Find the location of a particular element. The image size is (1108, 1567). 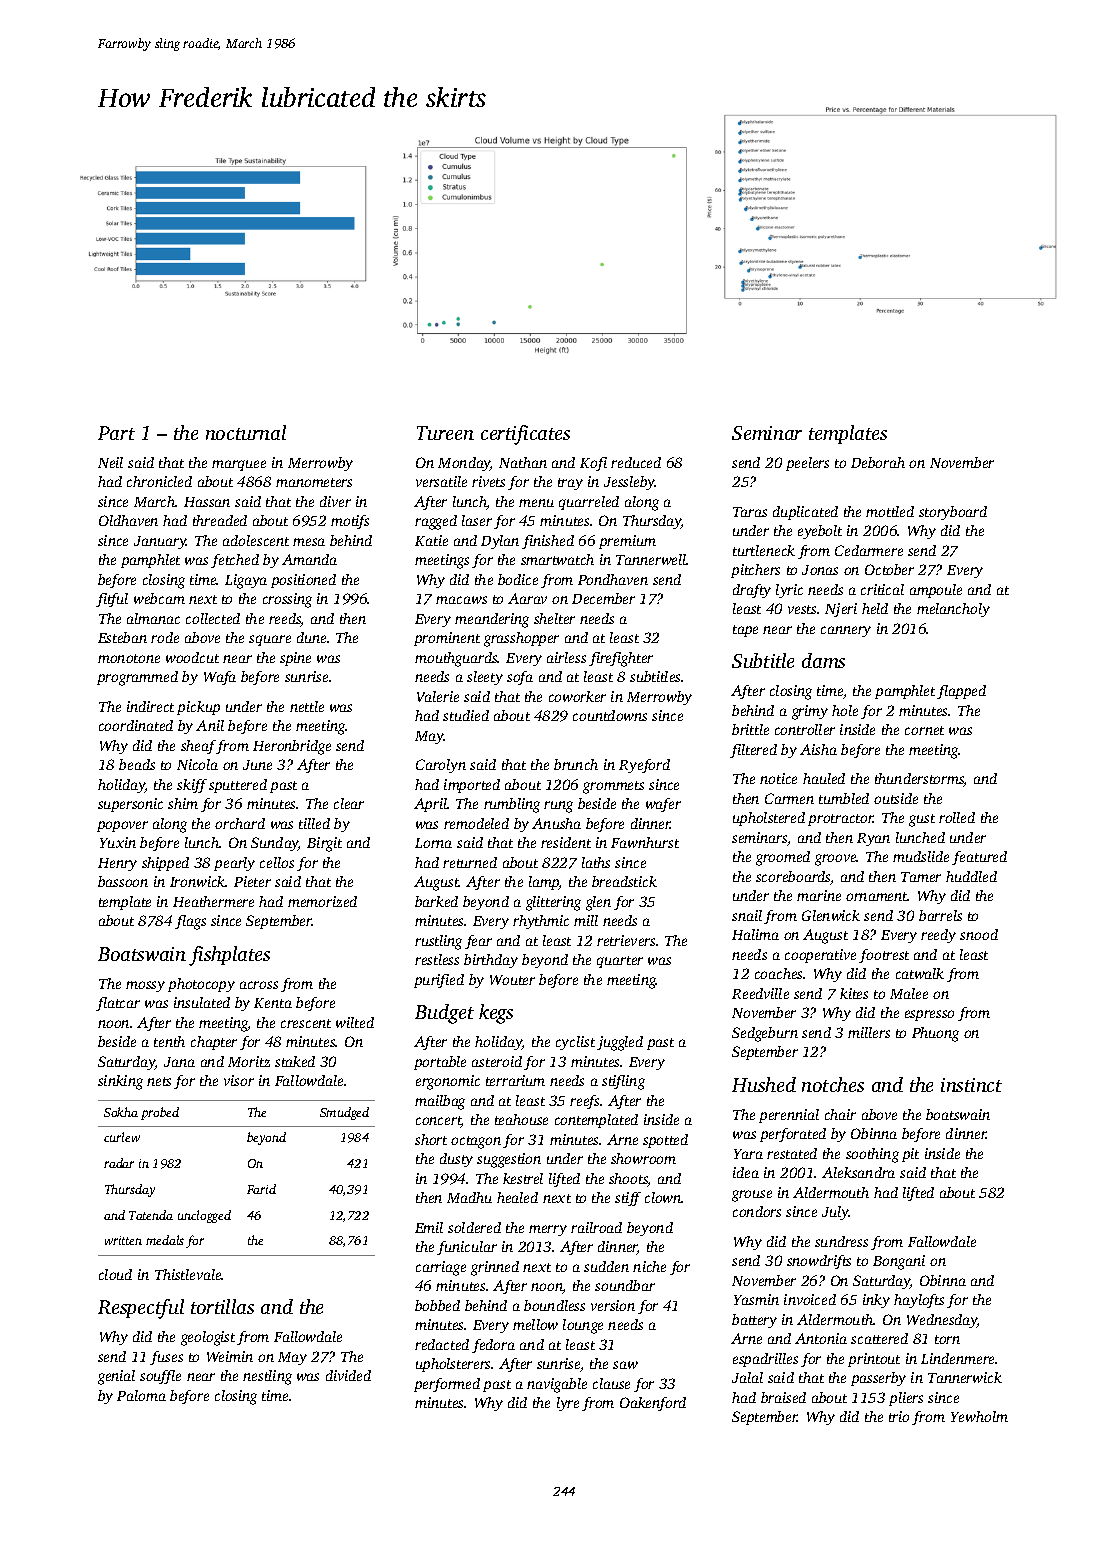

nocturnal is located at coordinates (246, 432).
